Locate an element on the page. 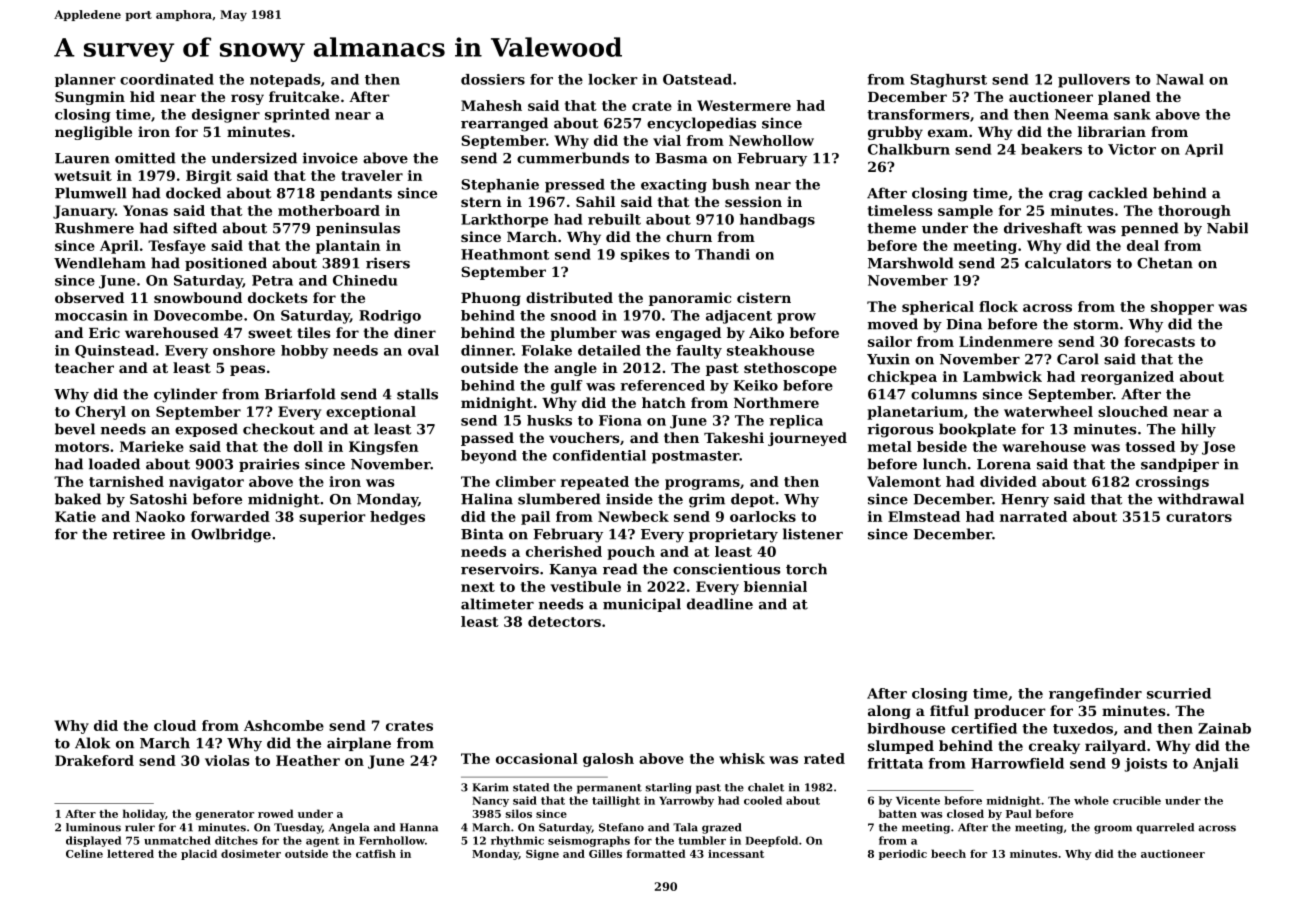 This image has height=924, width=1308. Ashcombe is located at coordinates (284, 725).
